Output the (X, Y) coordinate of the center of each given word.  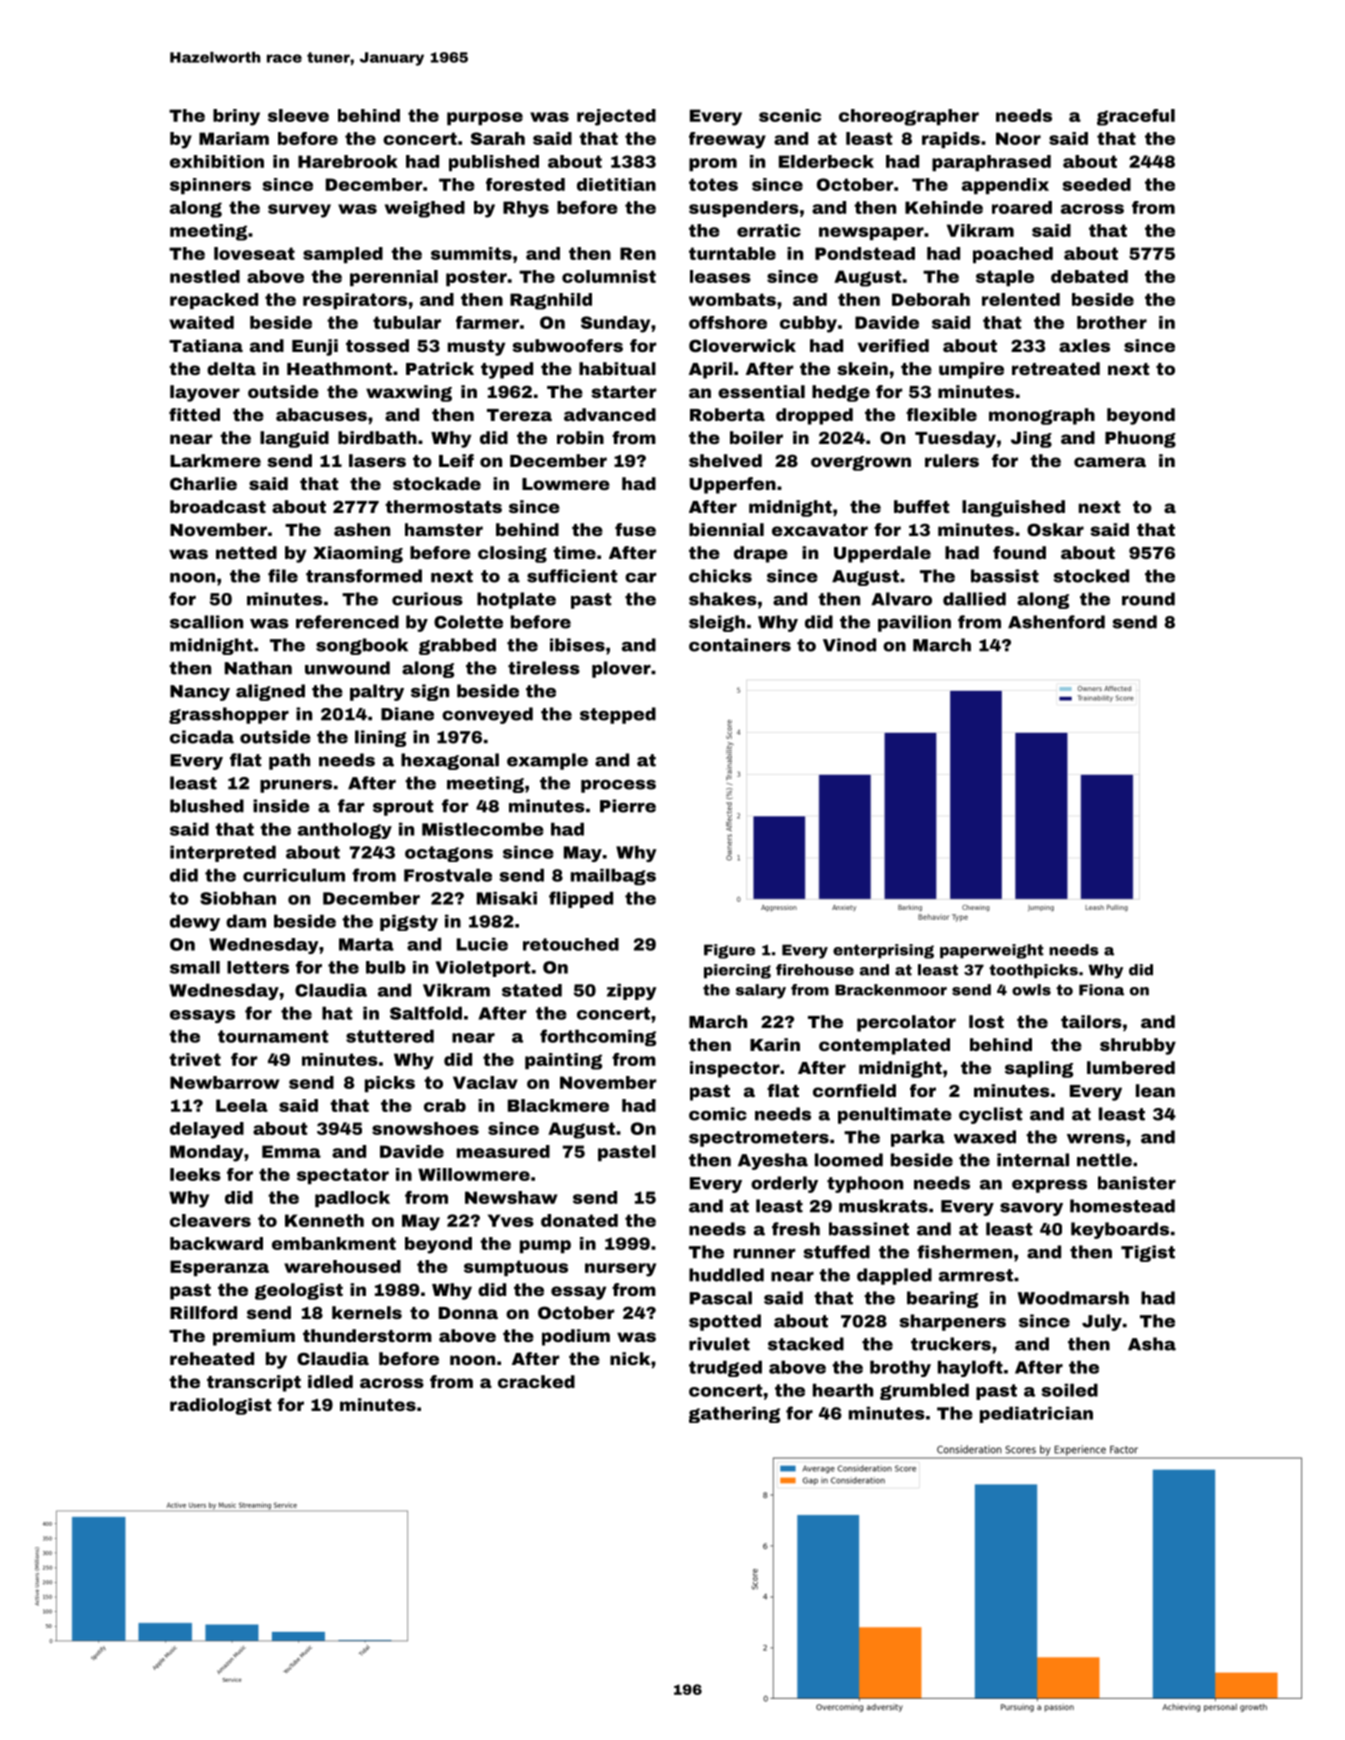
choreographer (909, 117)
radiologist (221, 1406)
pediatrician (1036, 1414)
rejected (616, 117)
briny (236, 117)
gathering (734, 1414)
